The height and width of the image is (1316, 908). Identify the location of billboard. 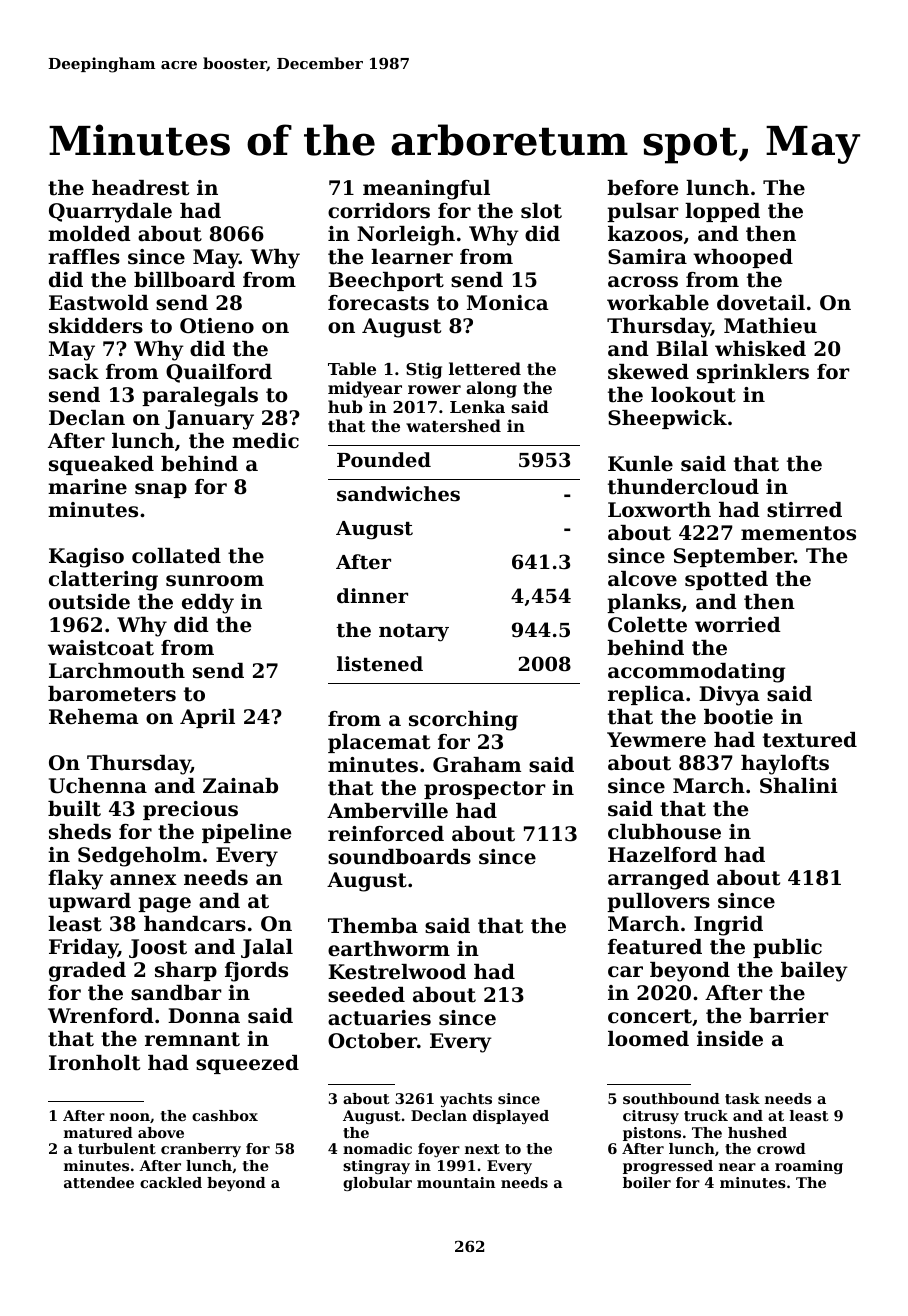
(184, 280).
